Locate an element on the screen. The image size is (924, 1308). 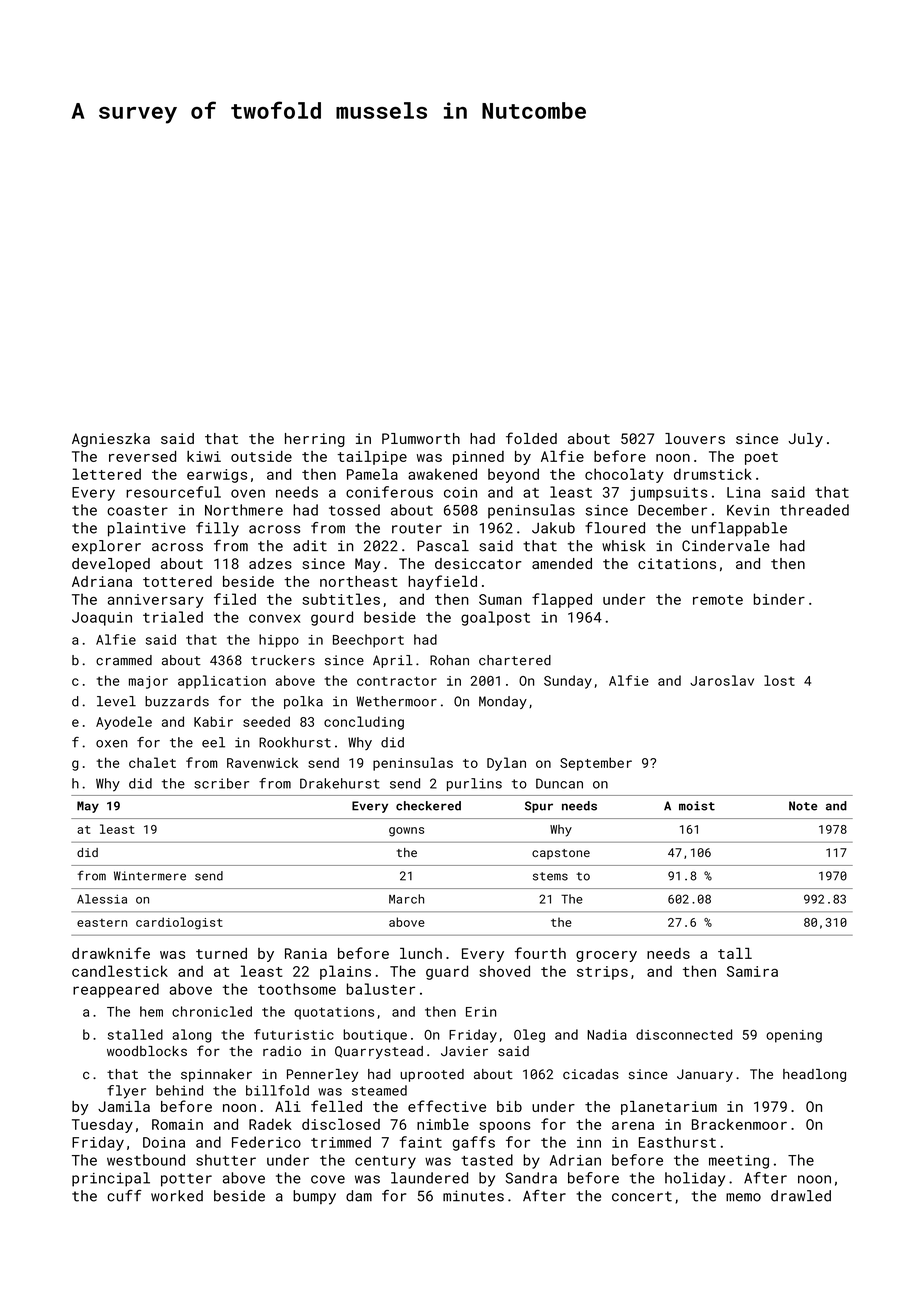
Beechport is located at coordinates (368, 641).
